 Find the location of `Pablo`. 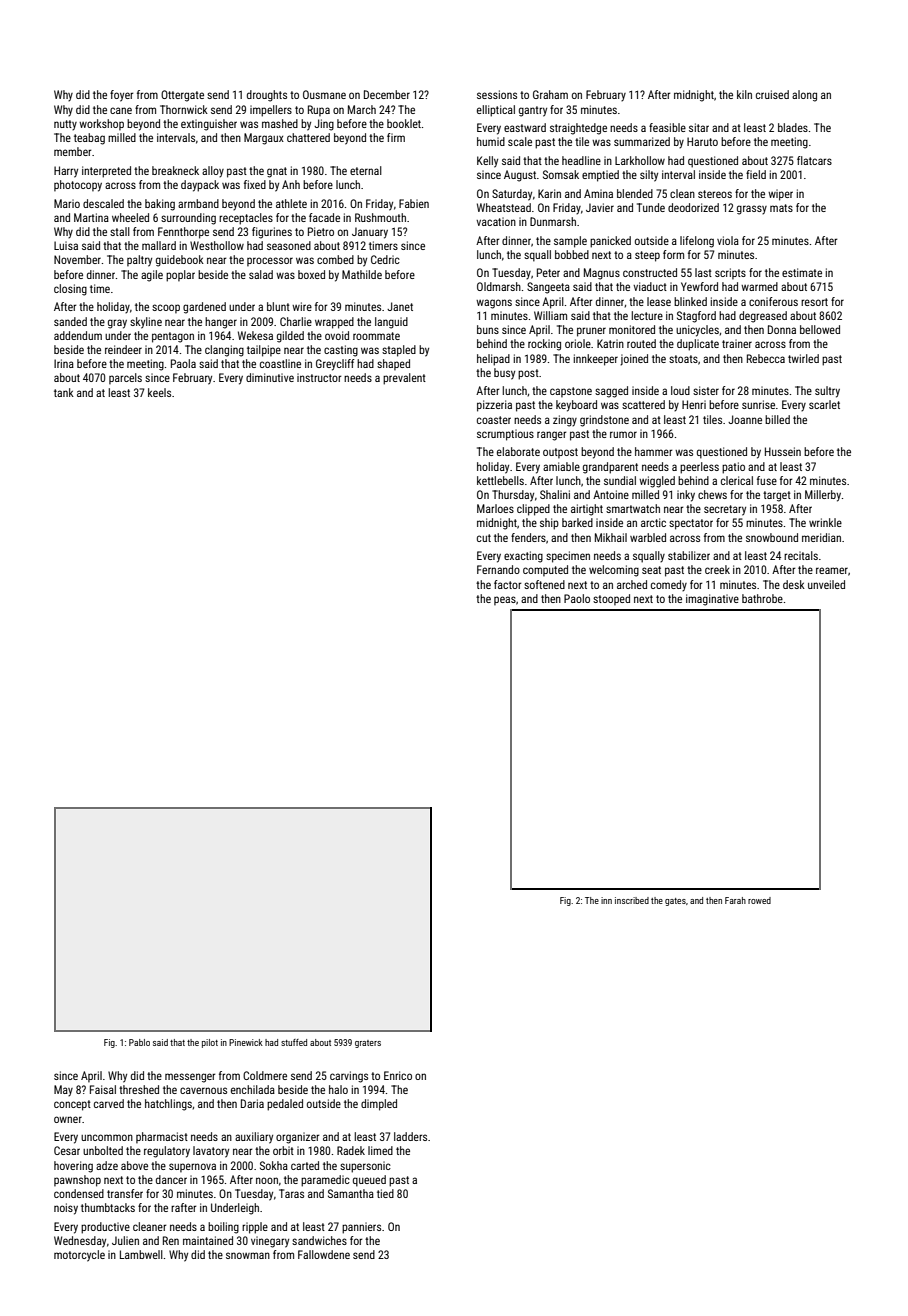

Pablo is located at coordinates (139, 1042).
